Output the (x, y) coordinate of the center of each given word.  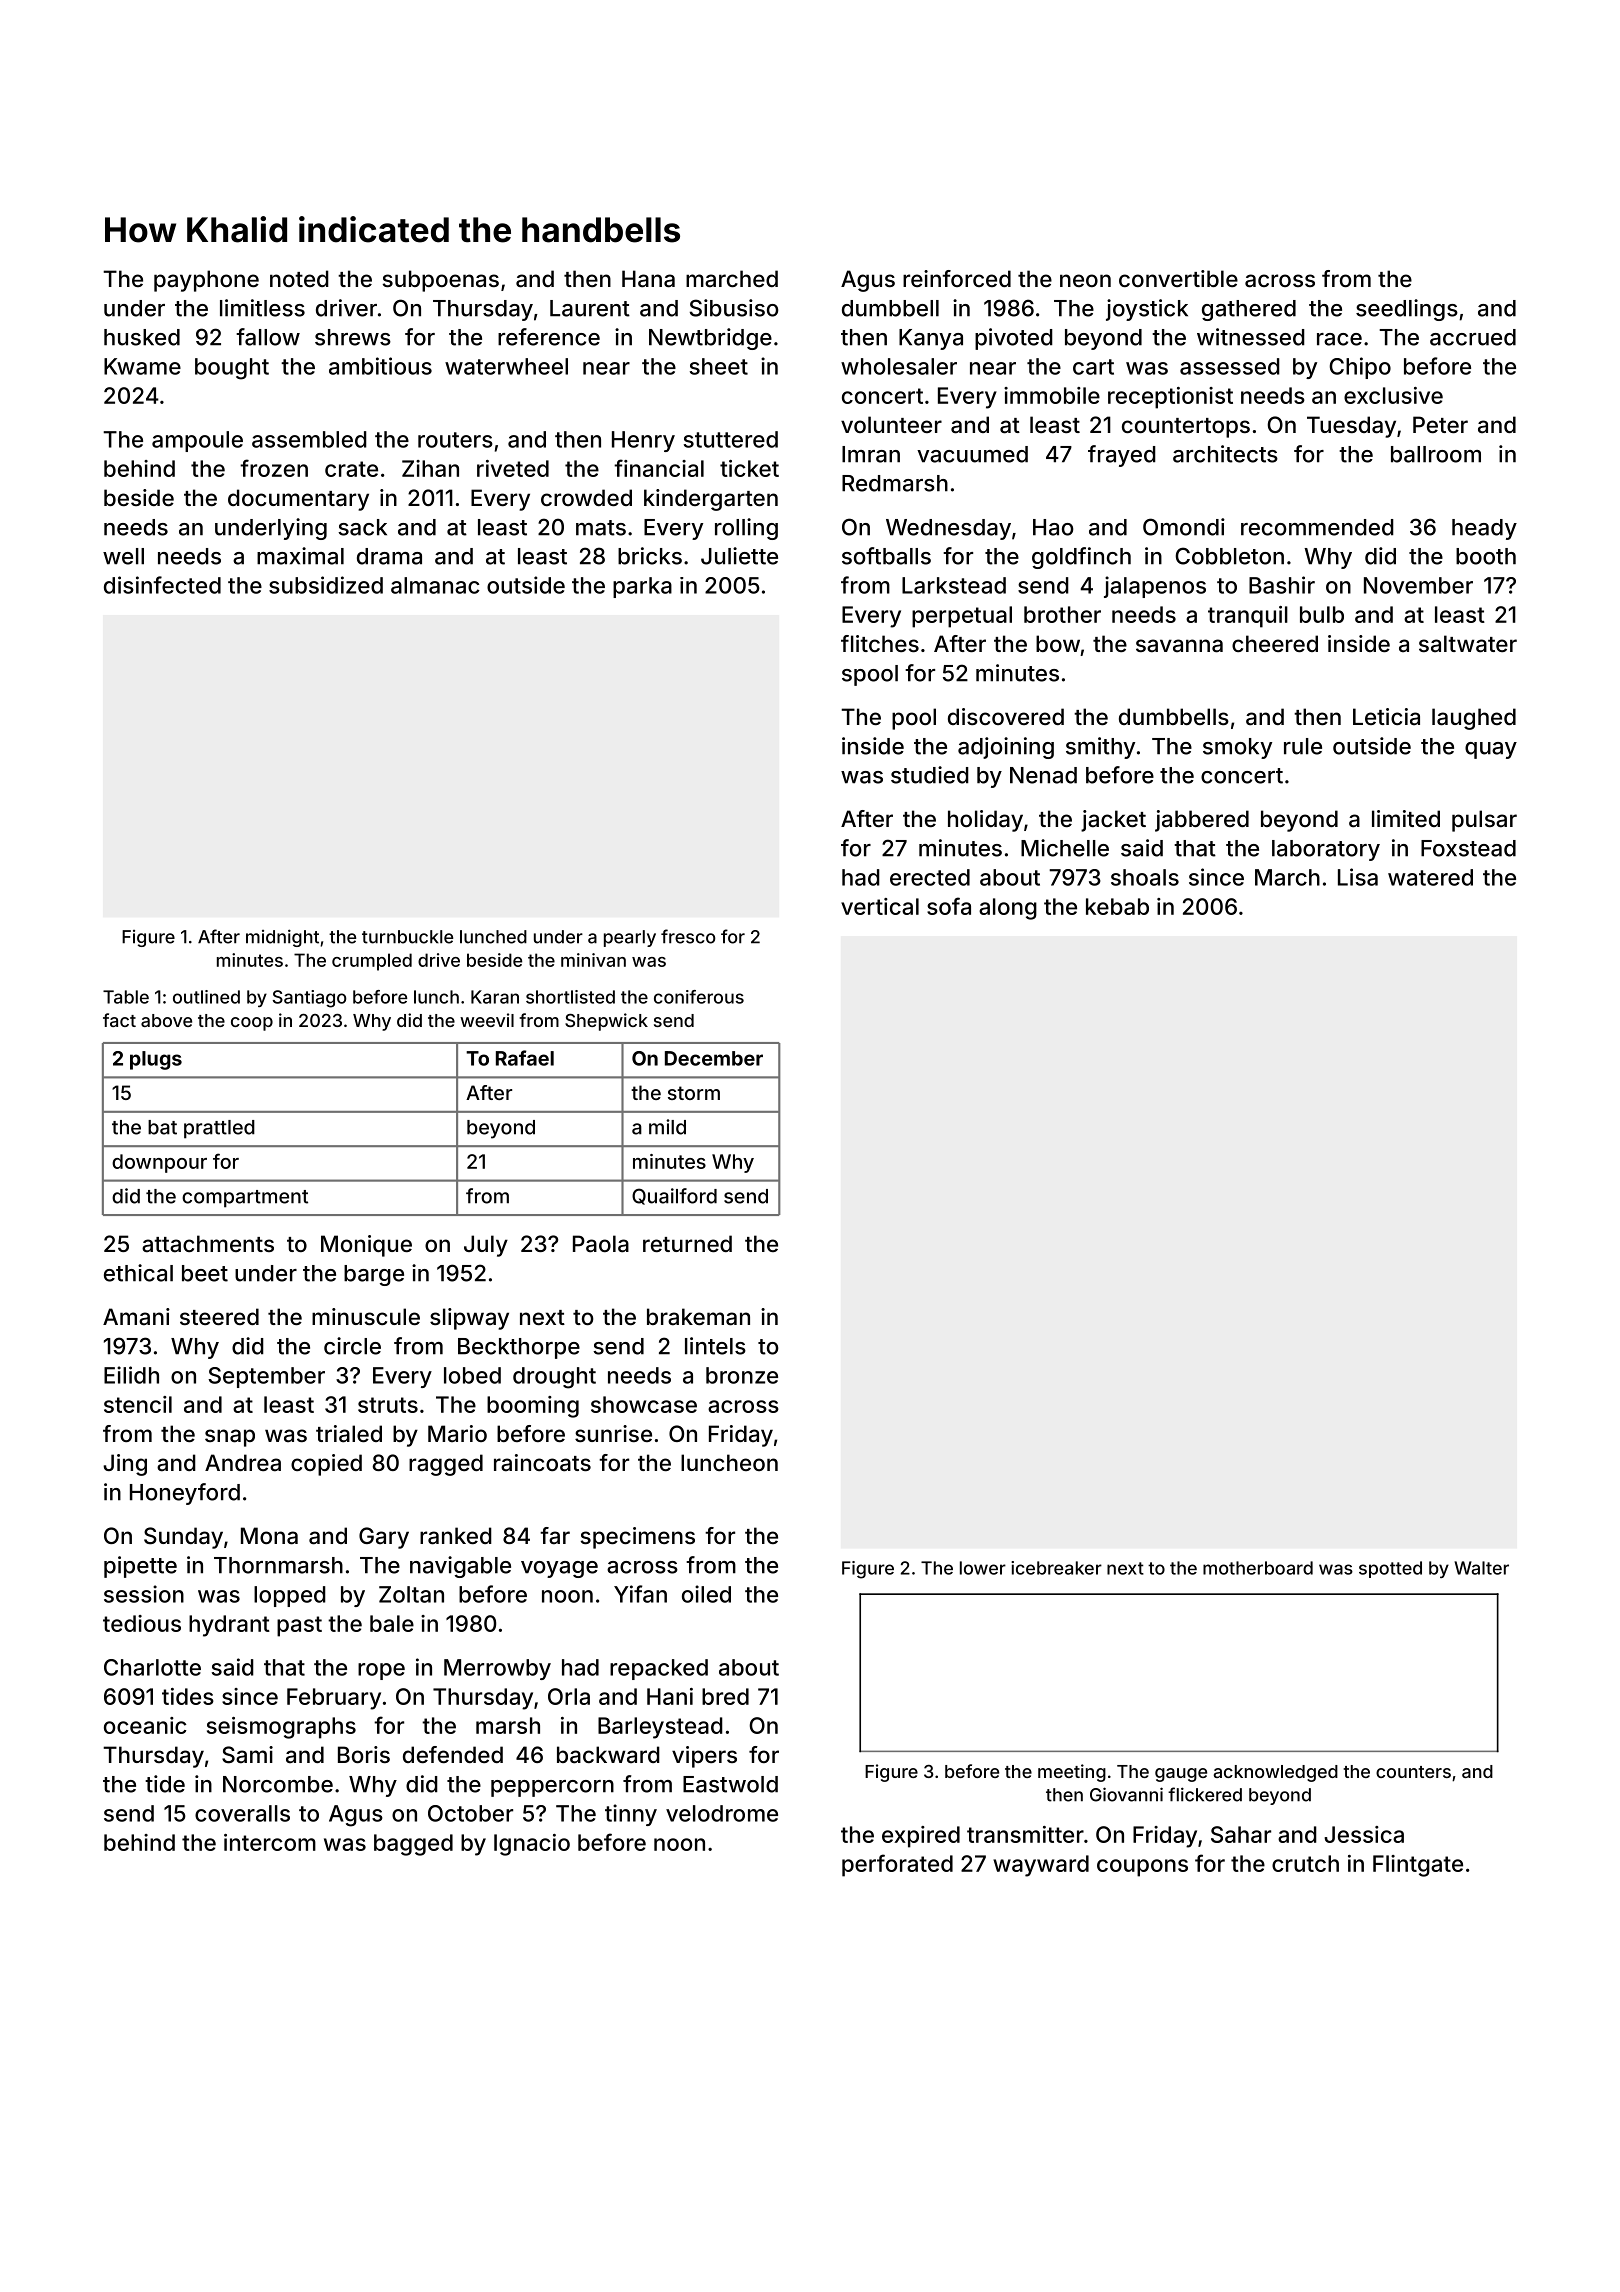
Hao (1053, 527)
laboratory (1326, 850)
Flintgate (1418, 1866)
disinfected (162, 585)
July (486, 1246)
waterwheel (506, 366)
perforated (897, 1865)
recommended (1317, 527)
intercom (270, 1842)
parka (642, 587)
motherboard (1258, 1568)
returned (687, 1243)
